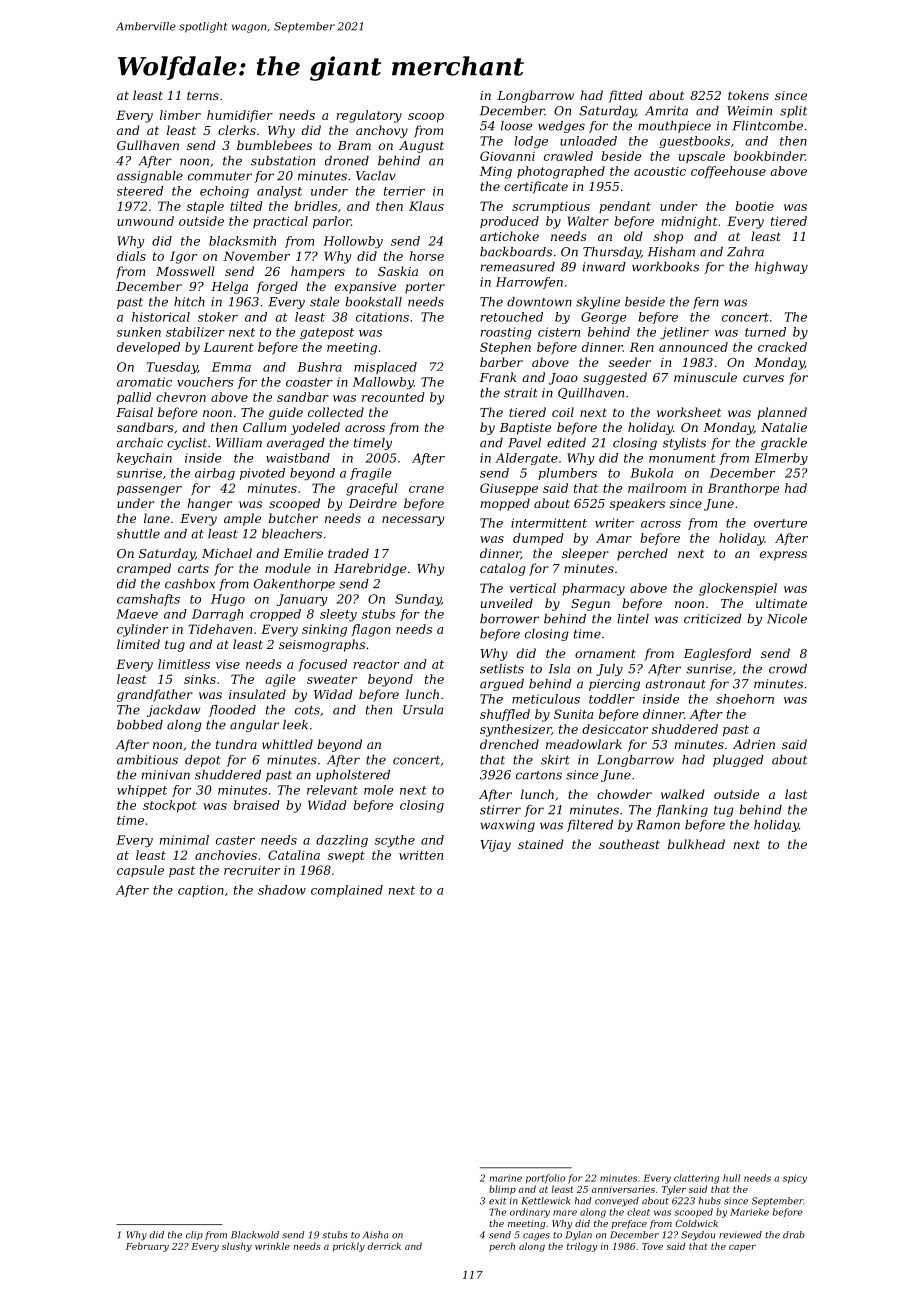  I want to click on porter, so click(425, 288).
